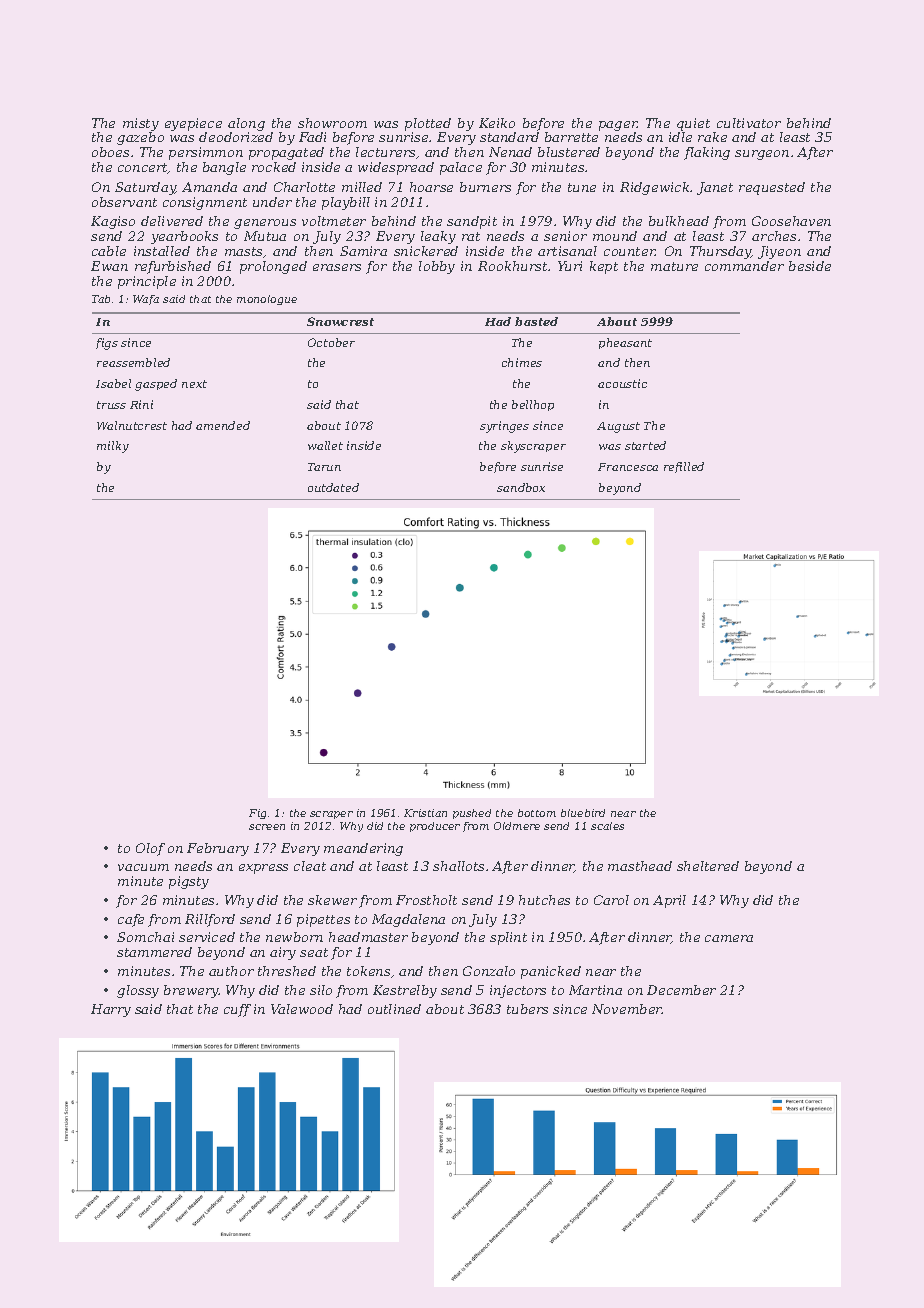  I want to click on pushed, so click(472, 814).
